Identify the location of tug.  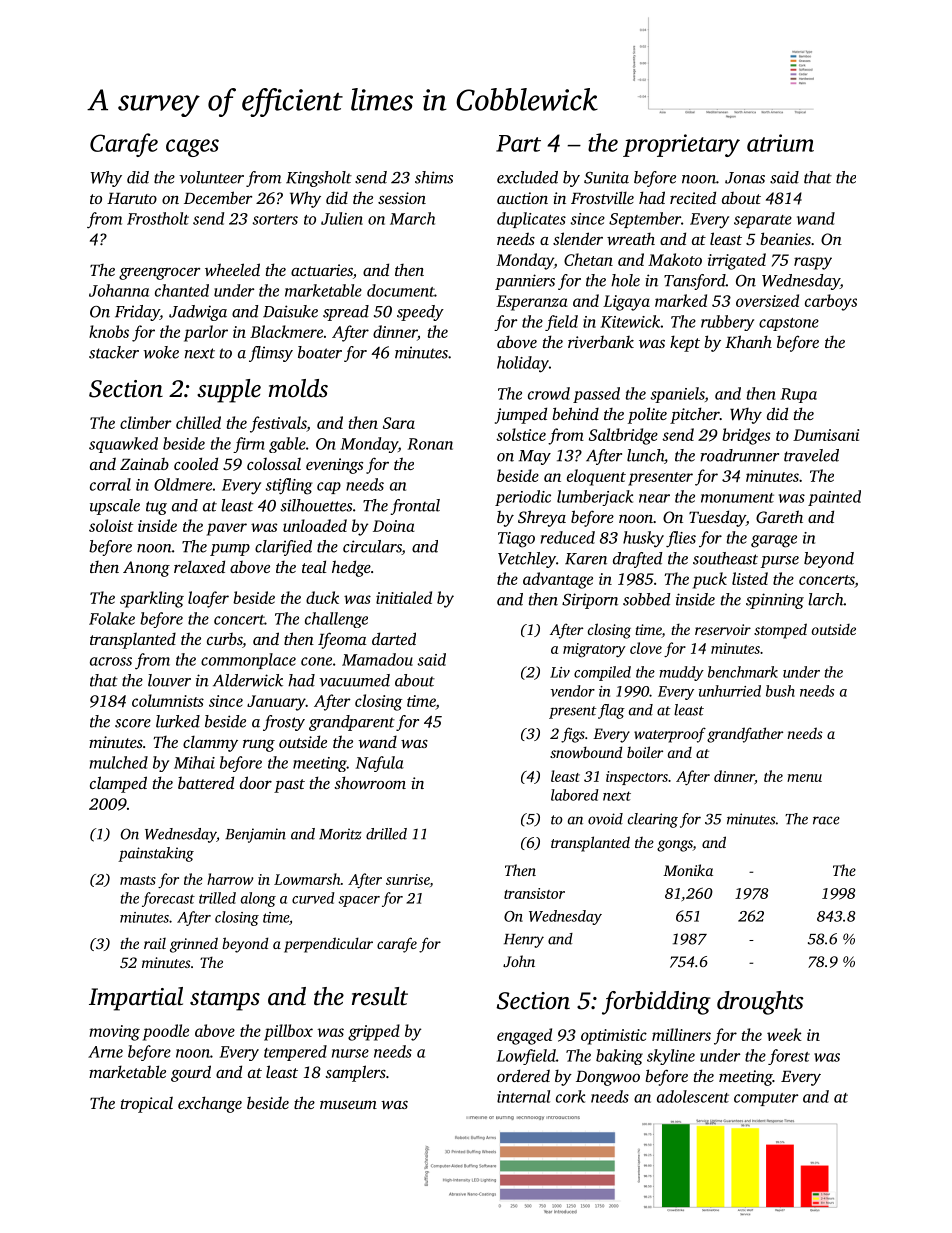
(156, 508).
